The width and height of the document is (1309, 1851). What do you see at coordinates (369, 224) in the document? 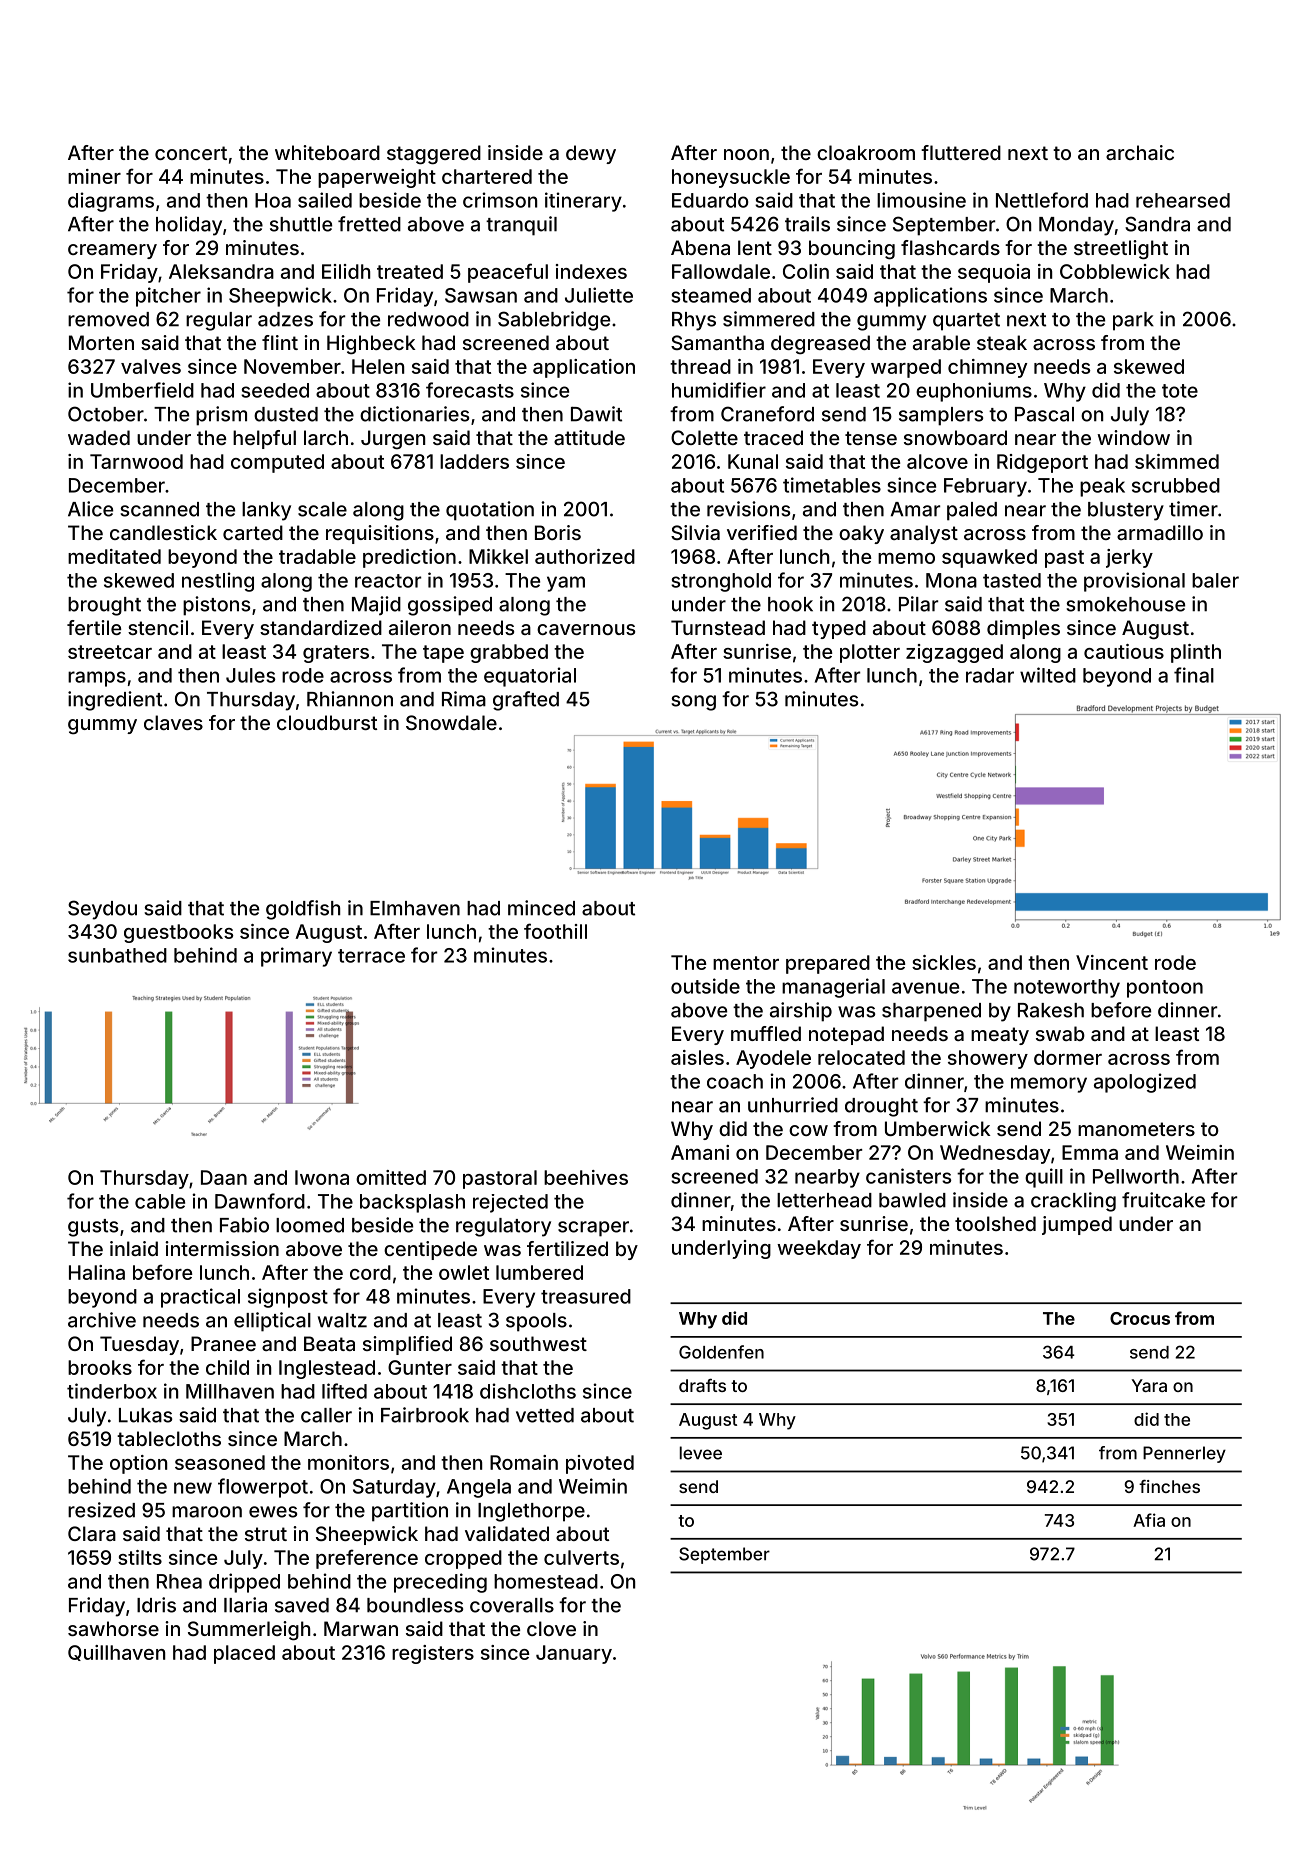
I see `fretted` at bounding box center [369, 224].
